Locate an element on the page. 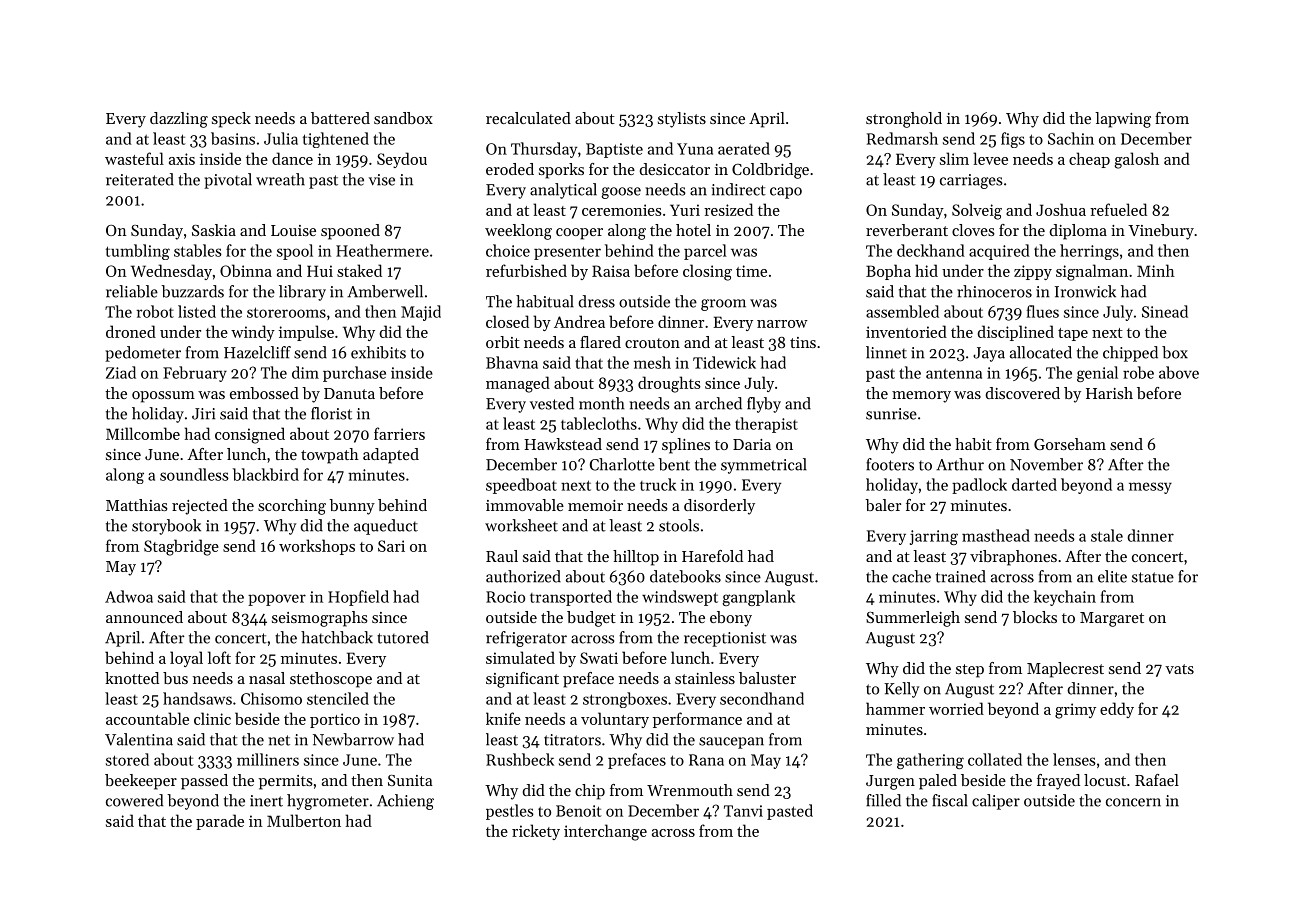 Image resolution: width=1308 pixels, height=924 pixels. antenna is located at coordinates (954, 373).
